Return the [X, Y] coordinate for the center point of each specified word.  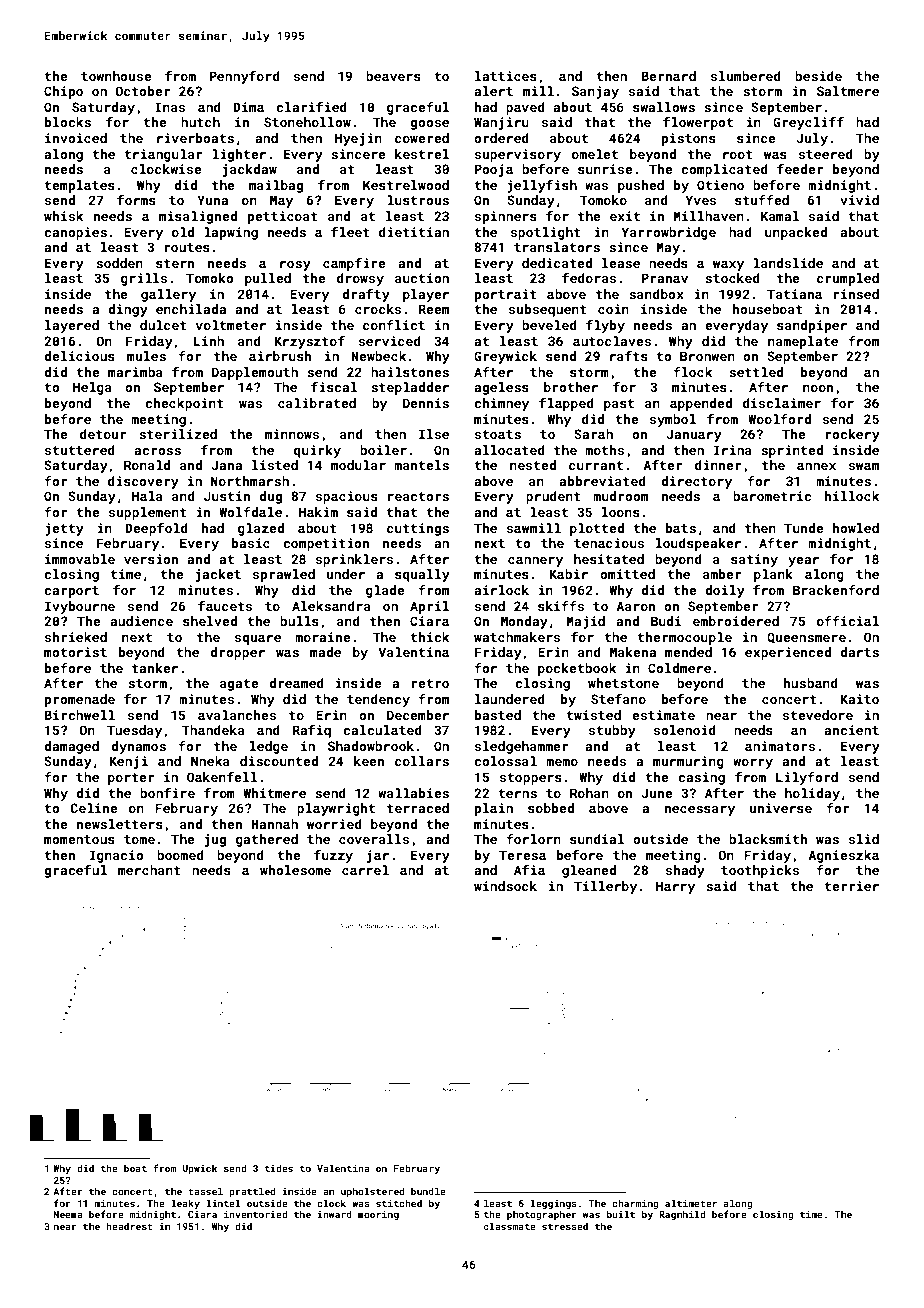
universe [781, 808]
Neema [68, 1214]
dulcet [163, 325]
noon [818, 388]
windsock [505, 886]
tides [279, 1168]
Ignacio [117, 856]
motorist [75, 652]
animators [780, 746]
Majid [585, 622]
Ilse [434, 434]
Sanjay [595, 92]
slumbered [746, 76]
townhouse [116, 76]
